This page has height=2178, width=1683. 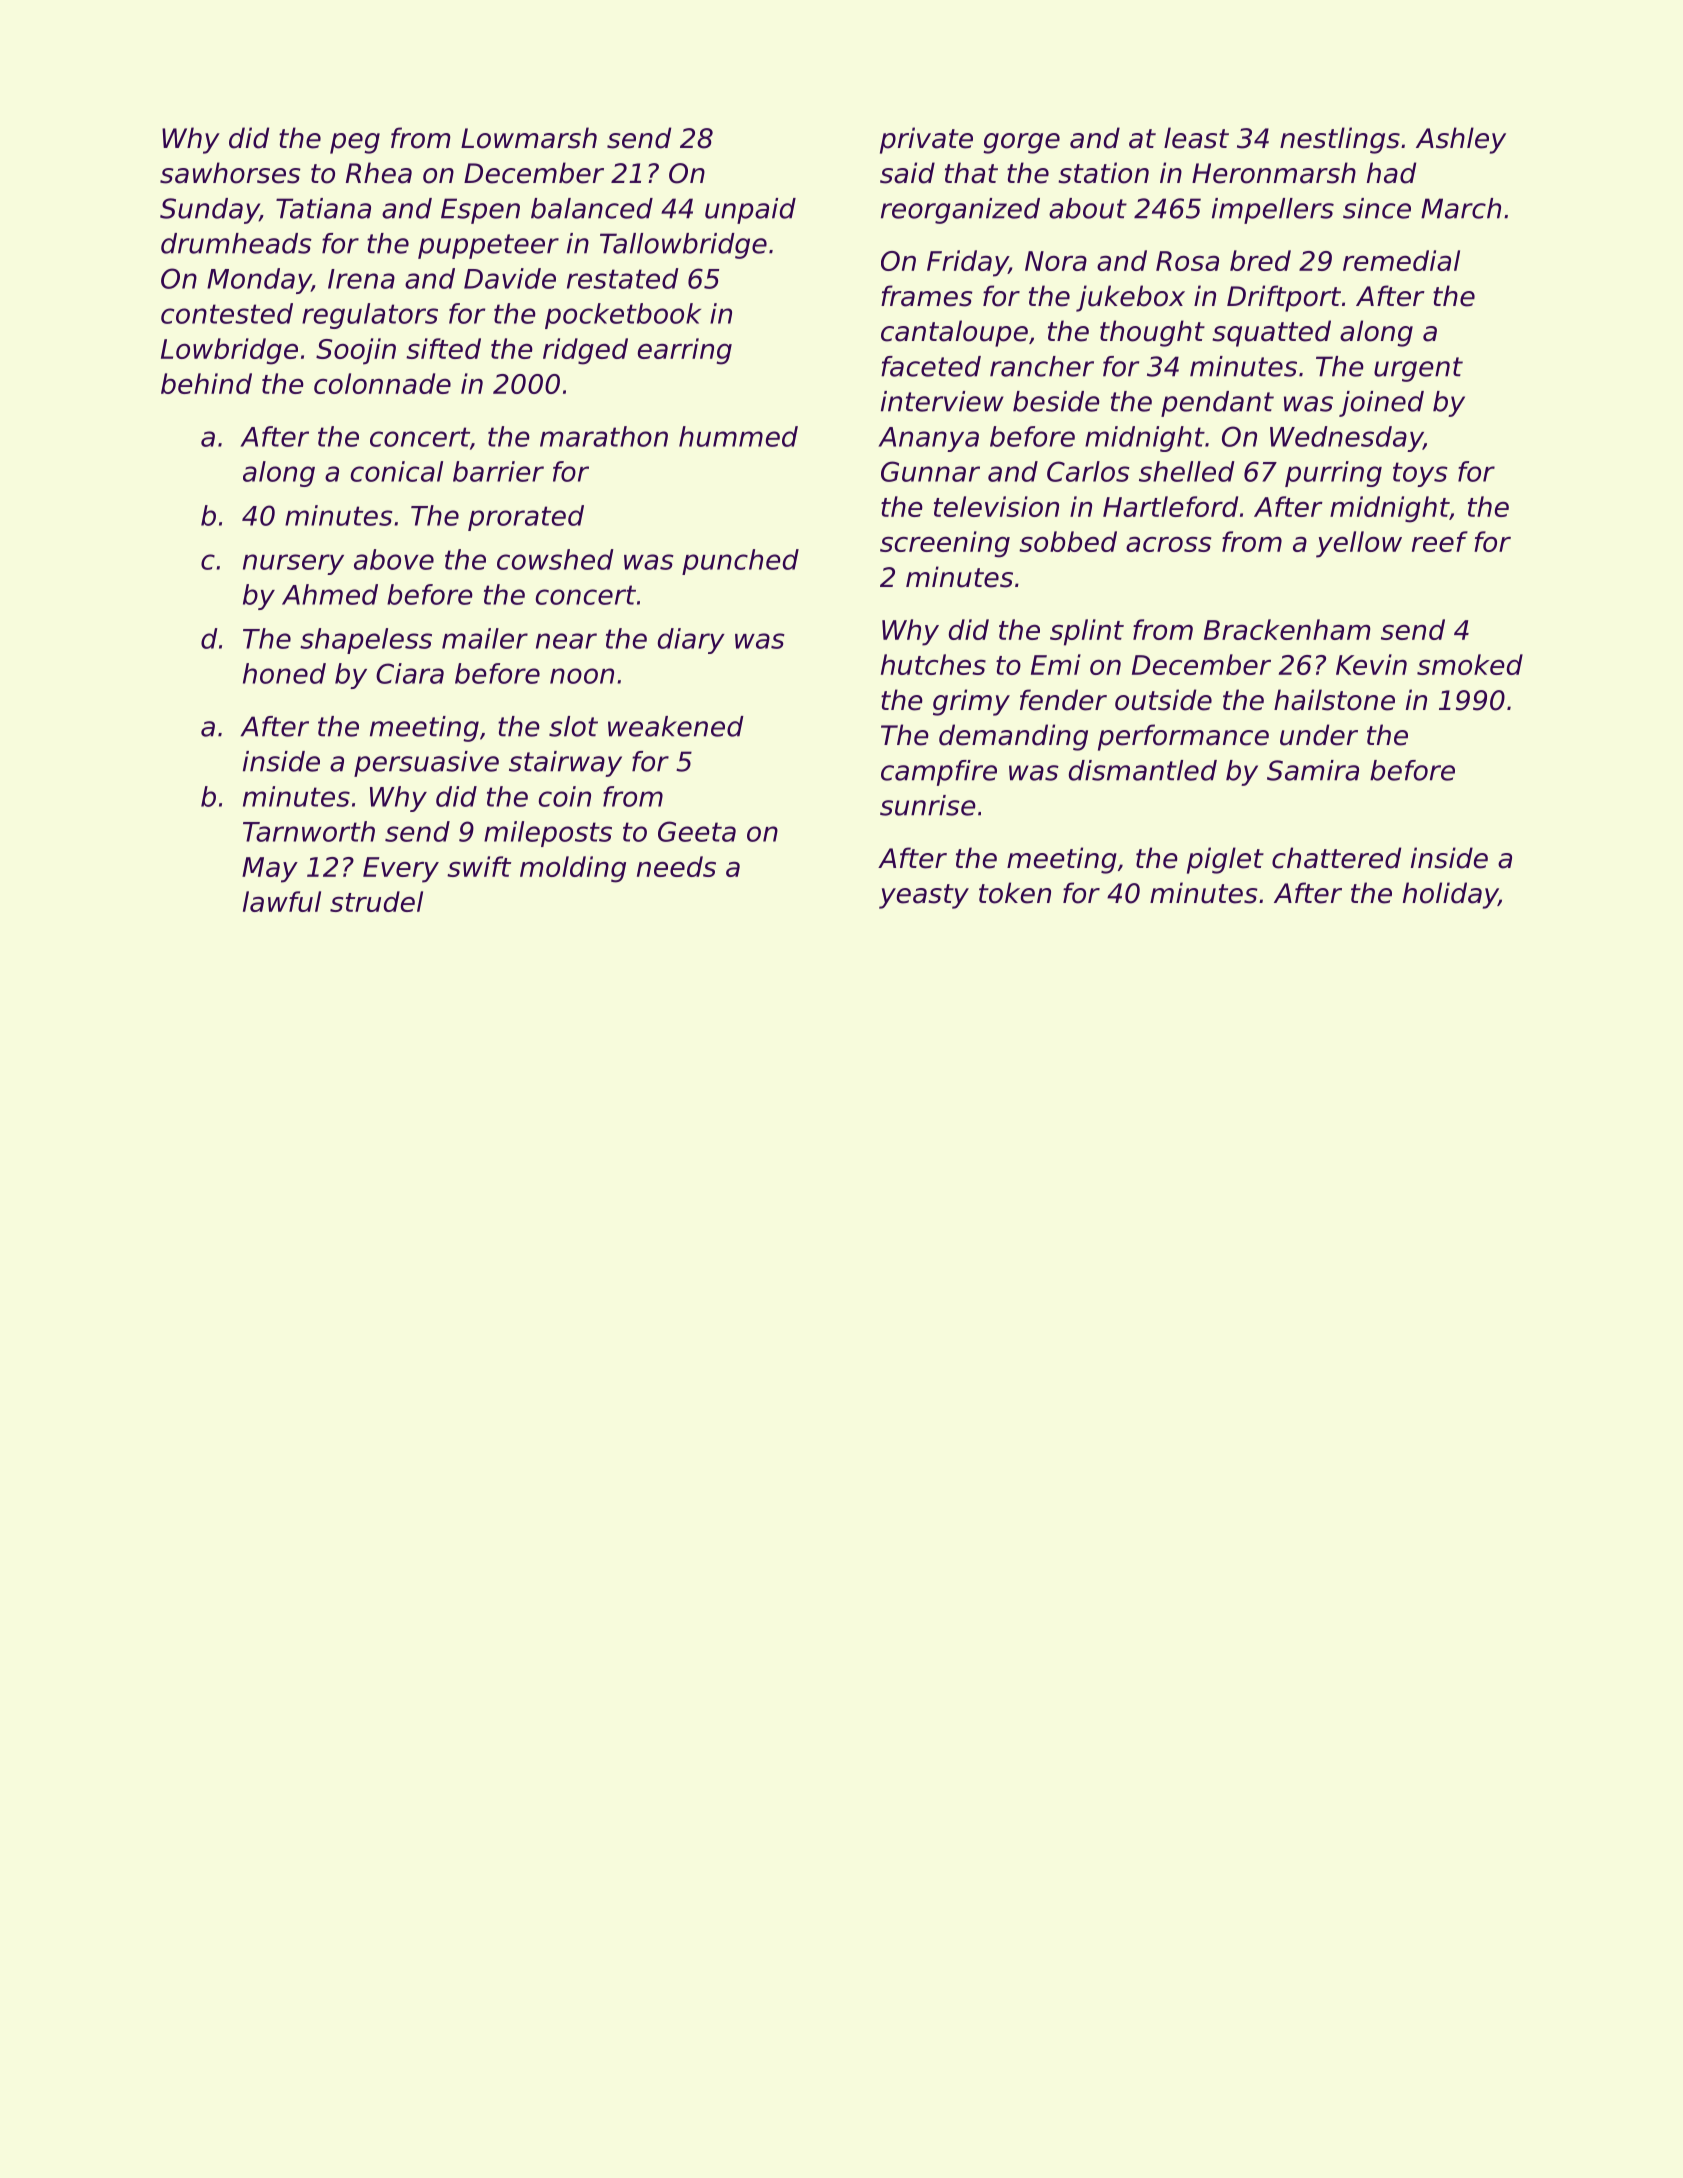 What do you see at coordinates (1087, 632) in the page?
I see `splint` at bounding box center [1087, 632].
